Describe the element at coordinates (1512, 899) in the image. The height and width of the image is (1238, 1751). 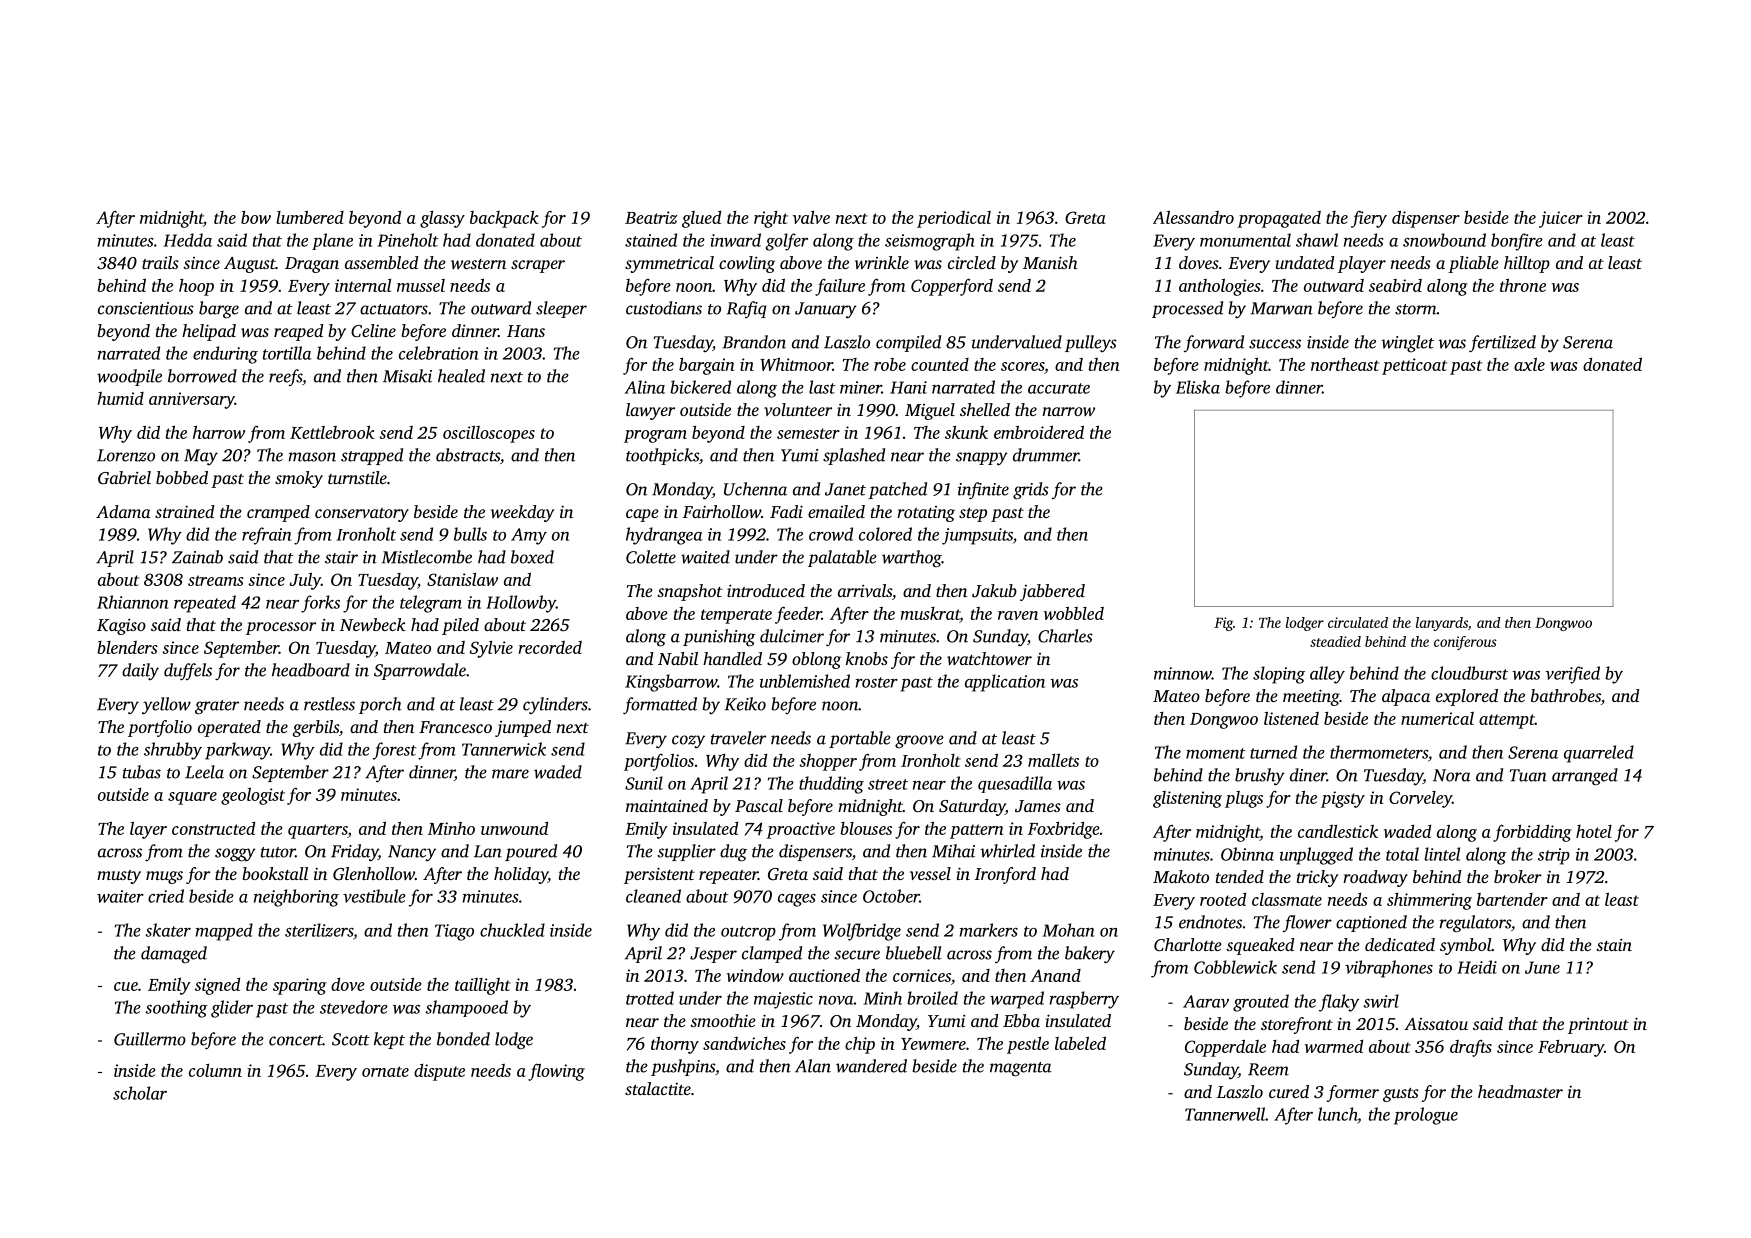
I see `bartender` at that location.
